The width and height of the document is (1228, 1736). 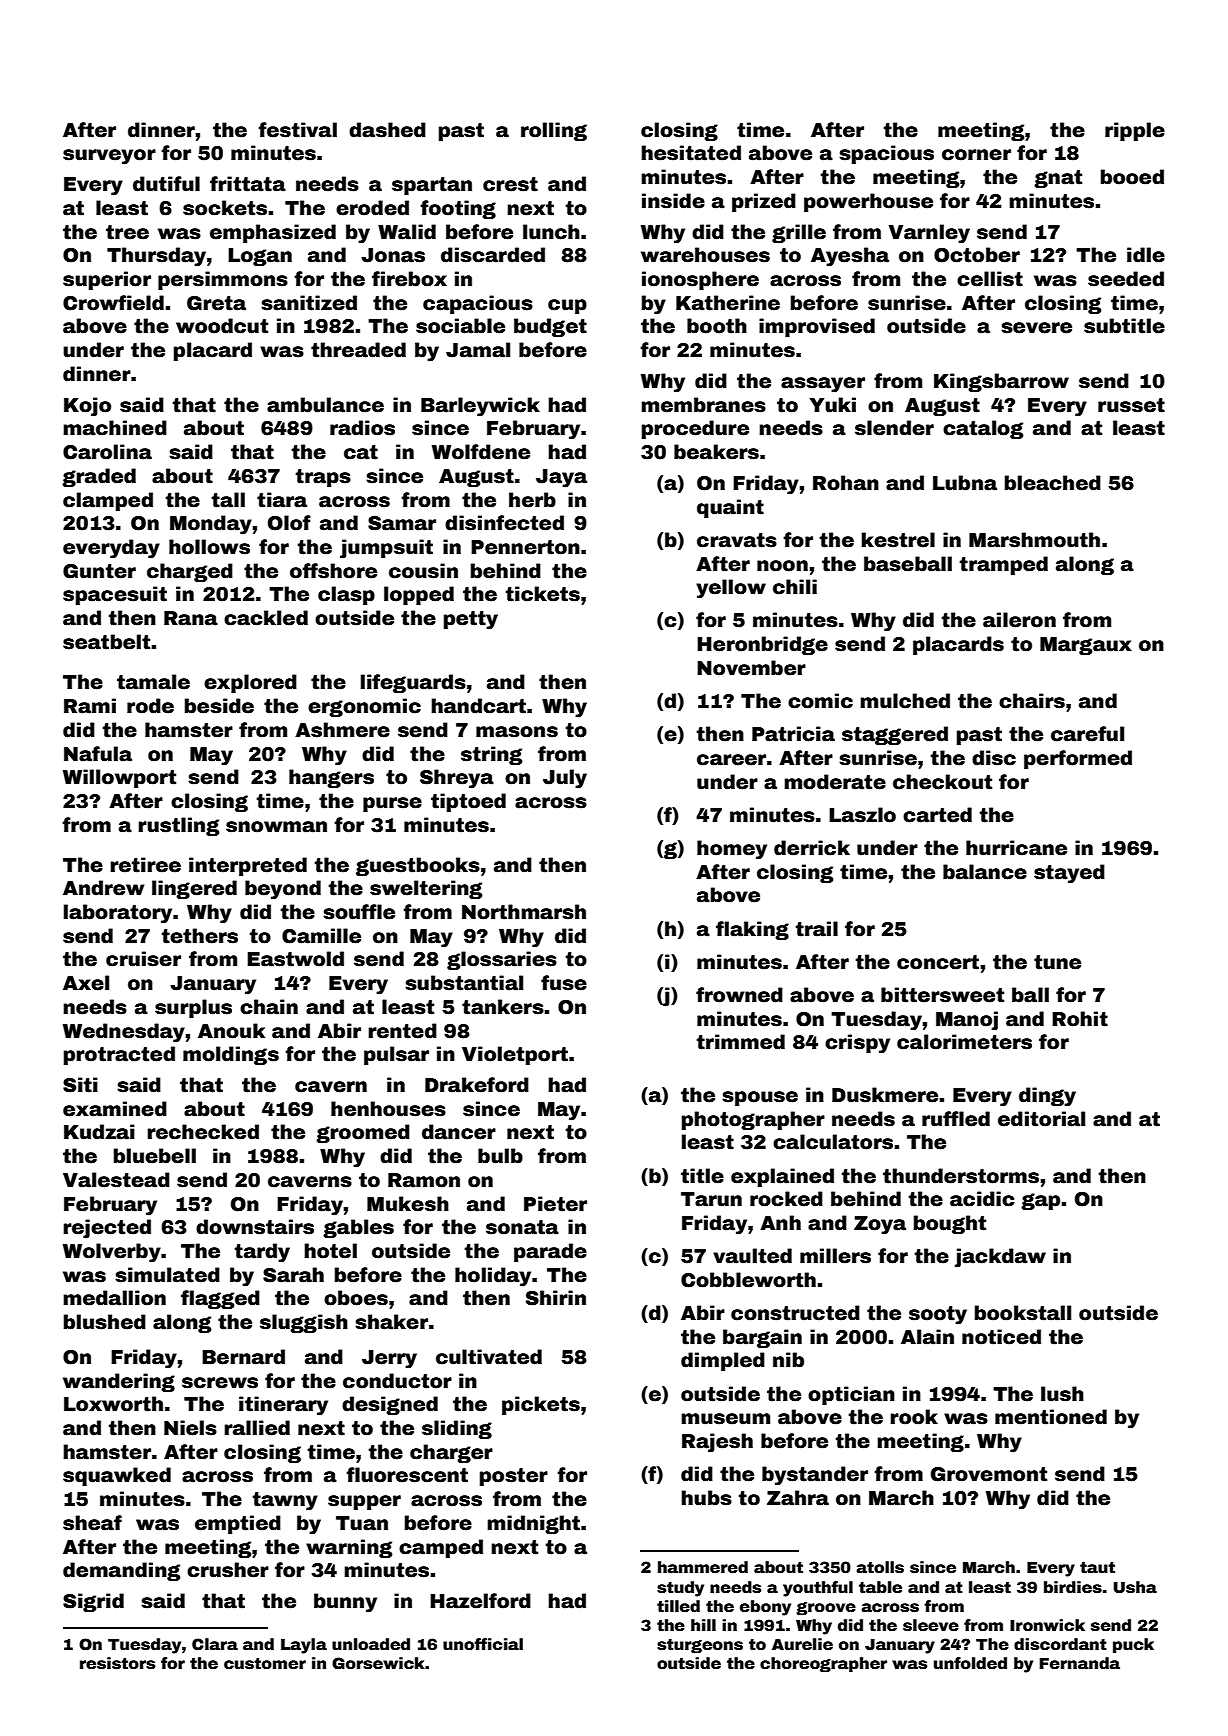 I want to click on rolling, so click(x=554, y=131).
